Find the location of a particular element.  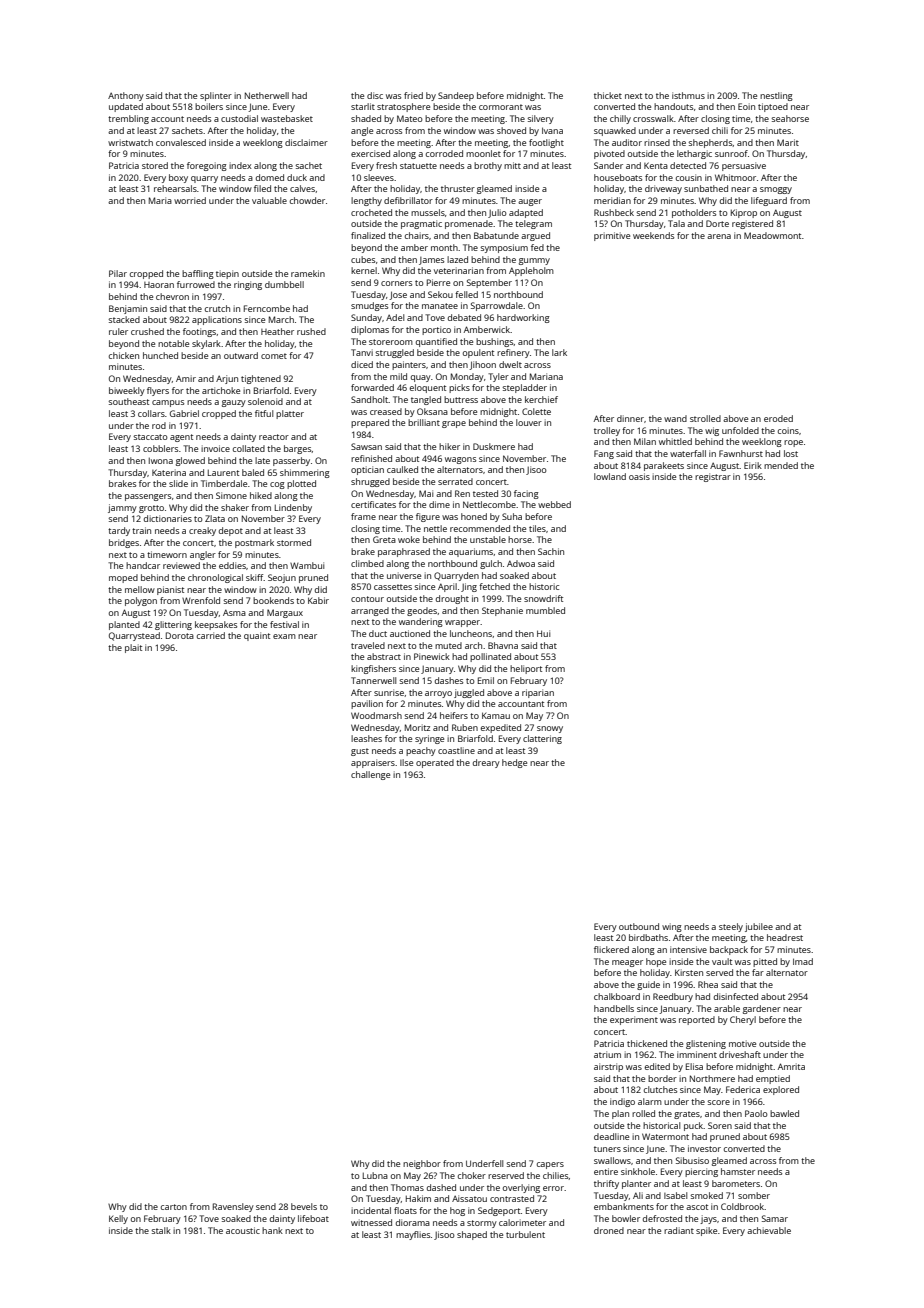

challenge is located at coordinates (370, 775).
